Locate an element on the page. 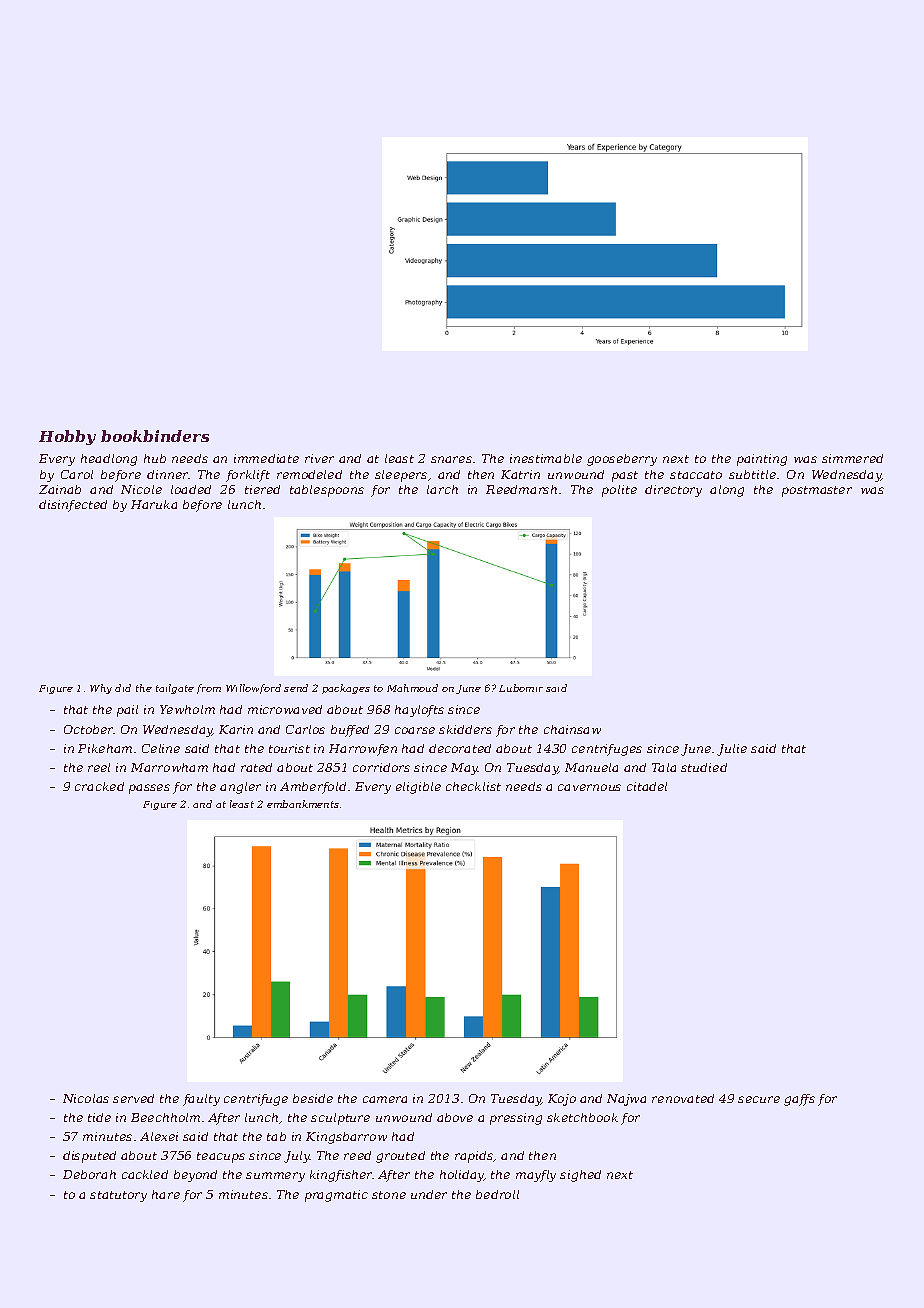 This page has width=924, height=1308. snares is located at coordinates (451, 459).
